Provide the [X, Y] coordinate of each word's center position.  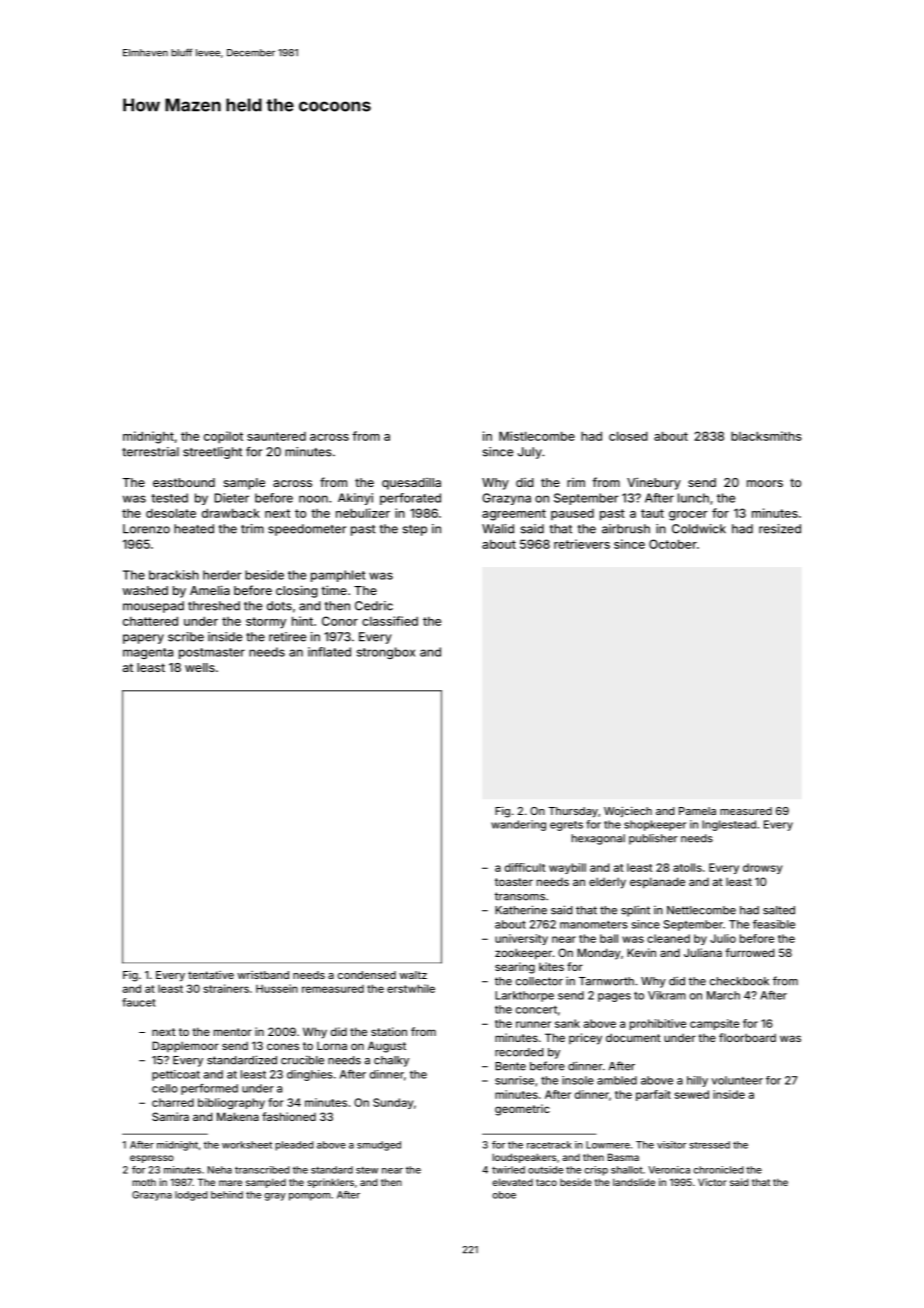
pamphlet [338, 576]
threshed [214, 606]
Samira [170, 1116]
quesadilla [411, 484]
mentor [233, 1032]
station [389, 1031]
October [673, 544]
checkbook [739, 981]
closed [628, 436]
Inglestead [729, 825]
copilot [223, 437]
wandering [518, 825]
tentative [211, 975]
